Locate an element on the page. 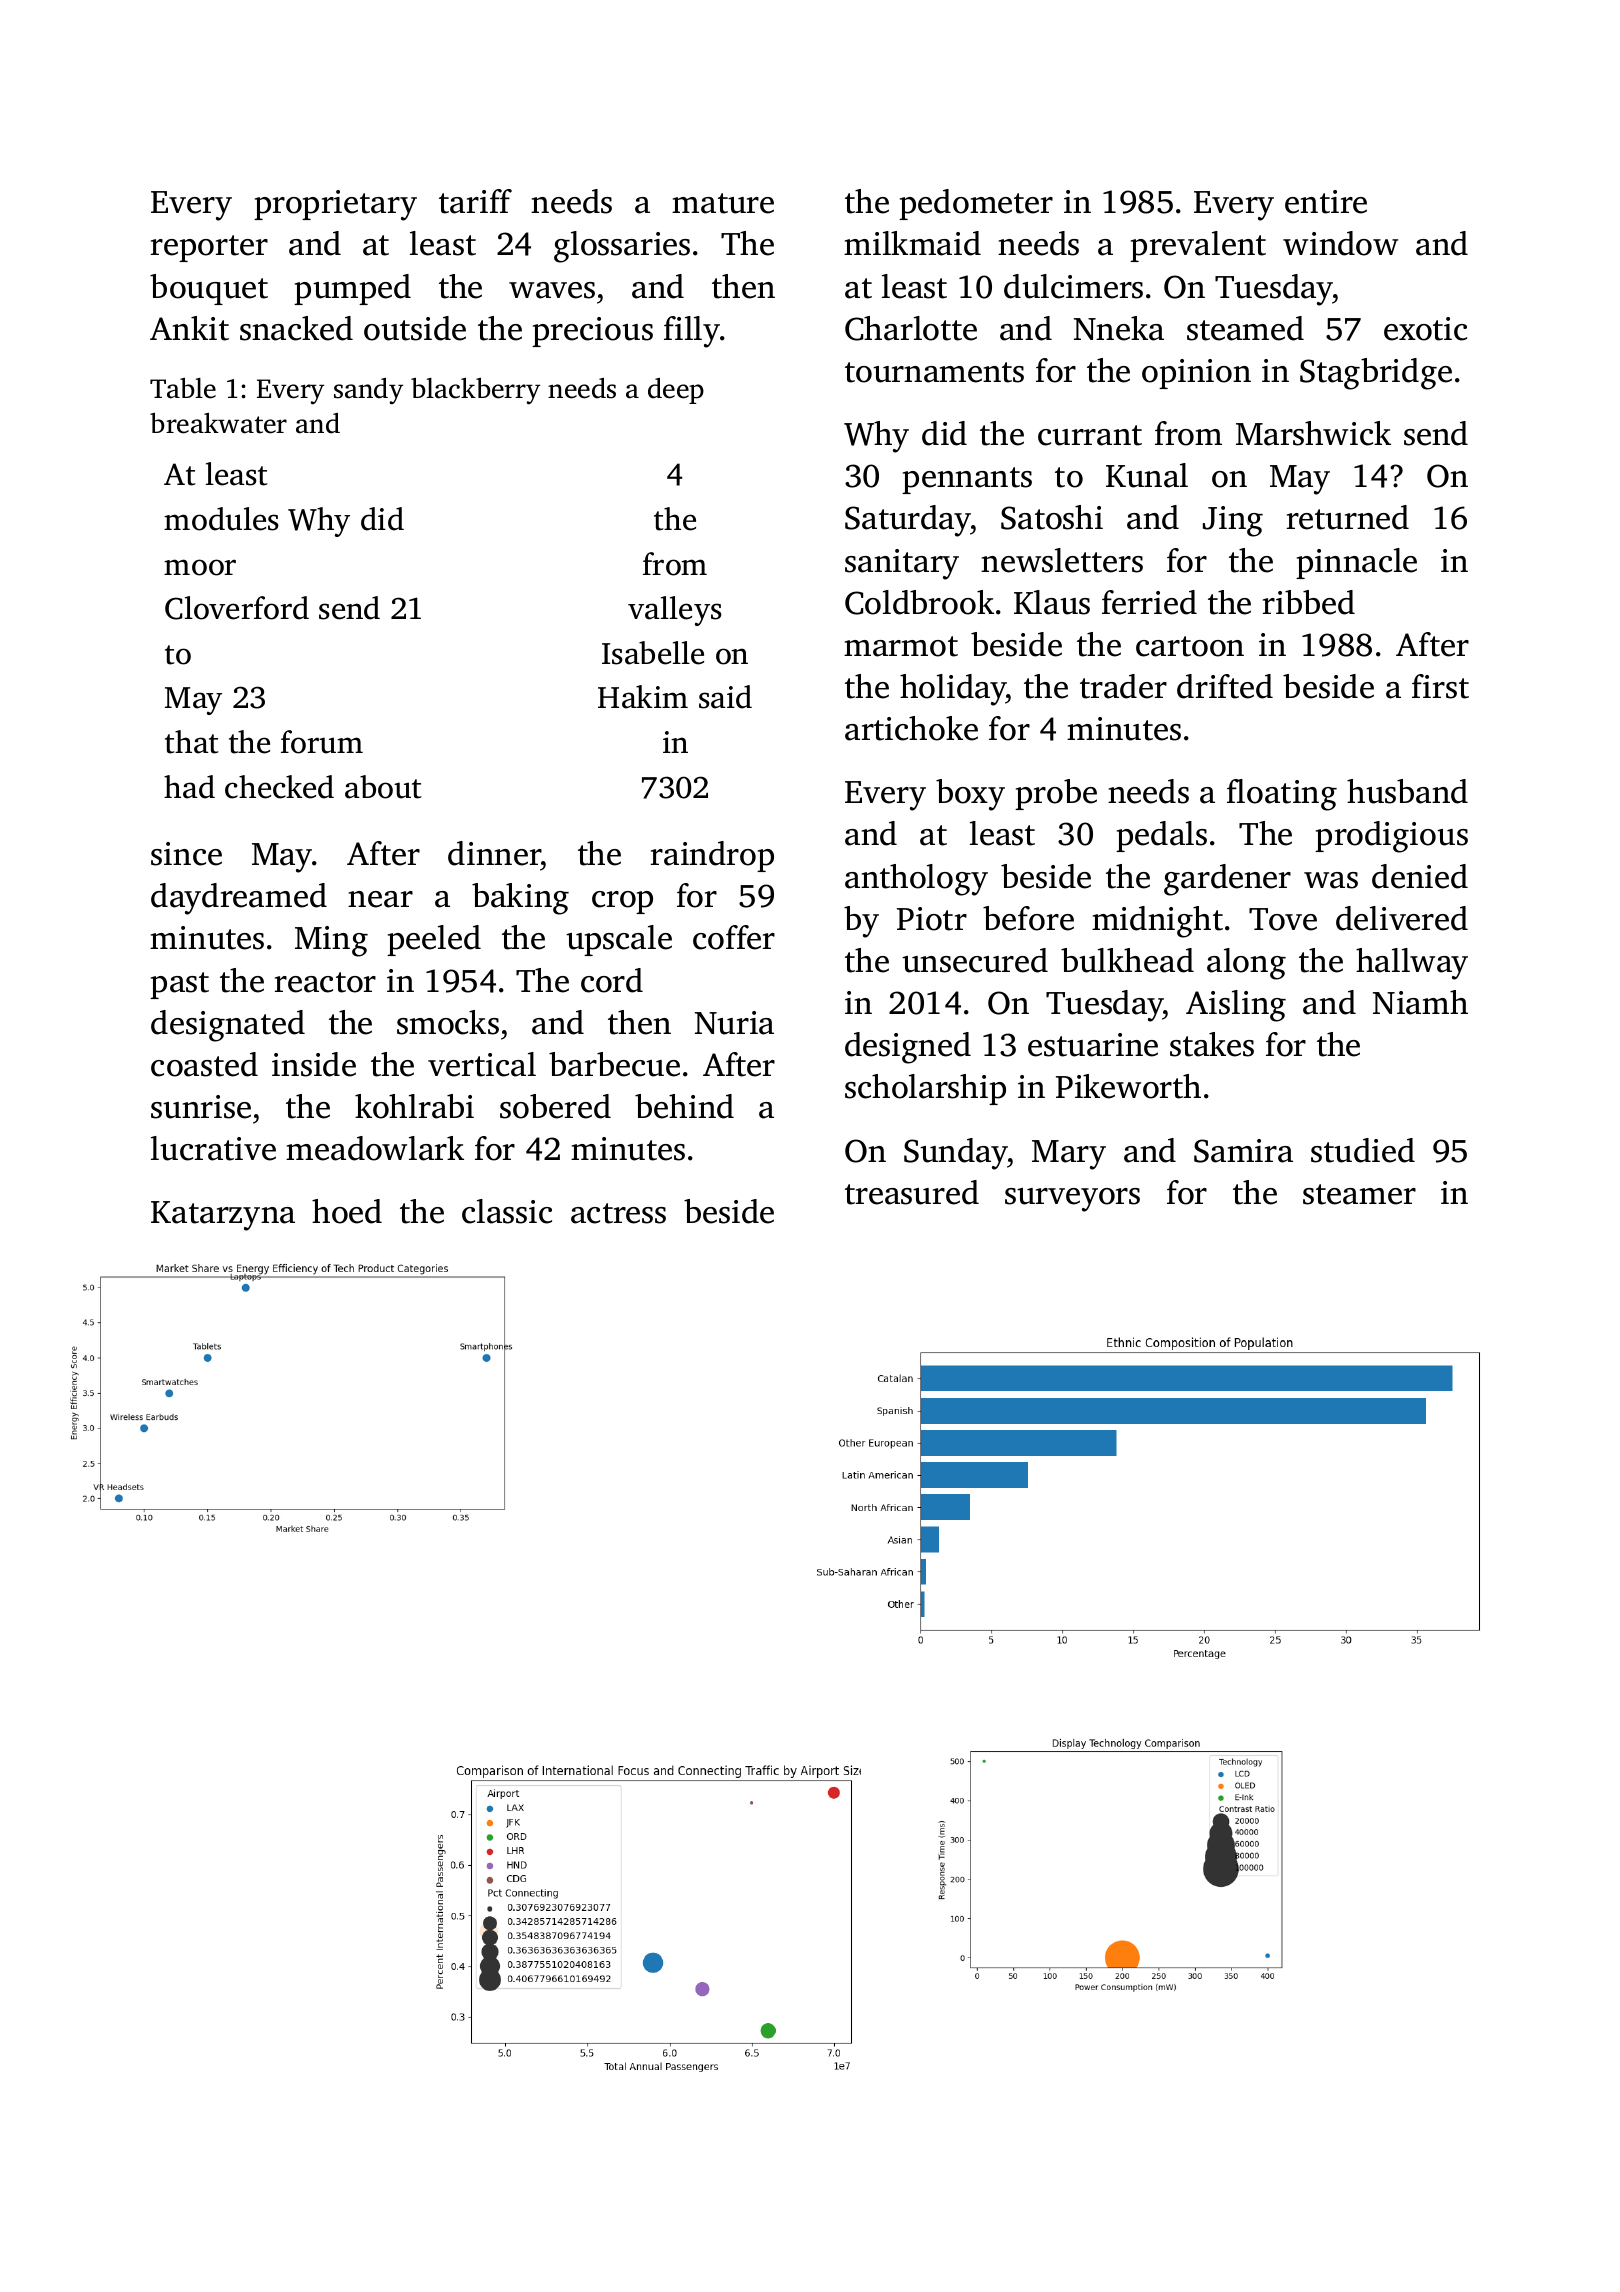 The image size is (1620, 2292). hoed is located at coordinates (347, 1211).
